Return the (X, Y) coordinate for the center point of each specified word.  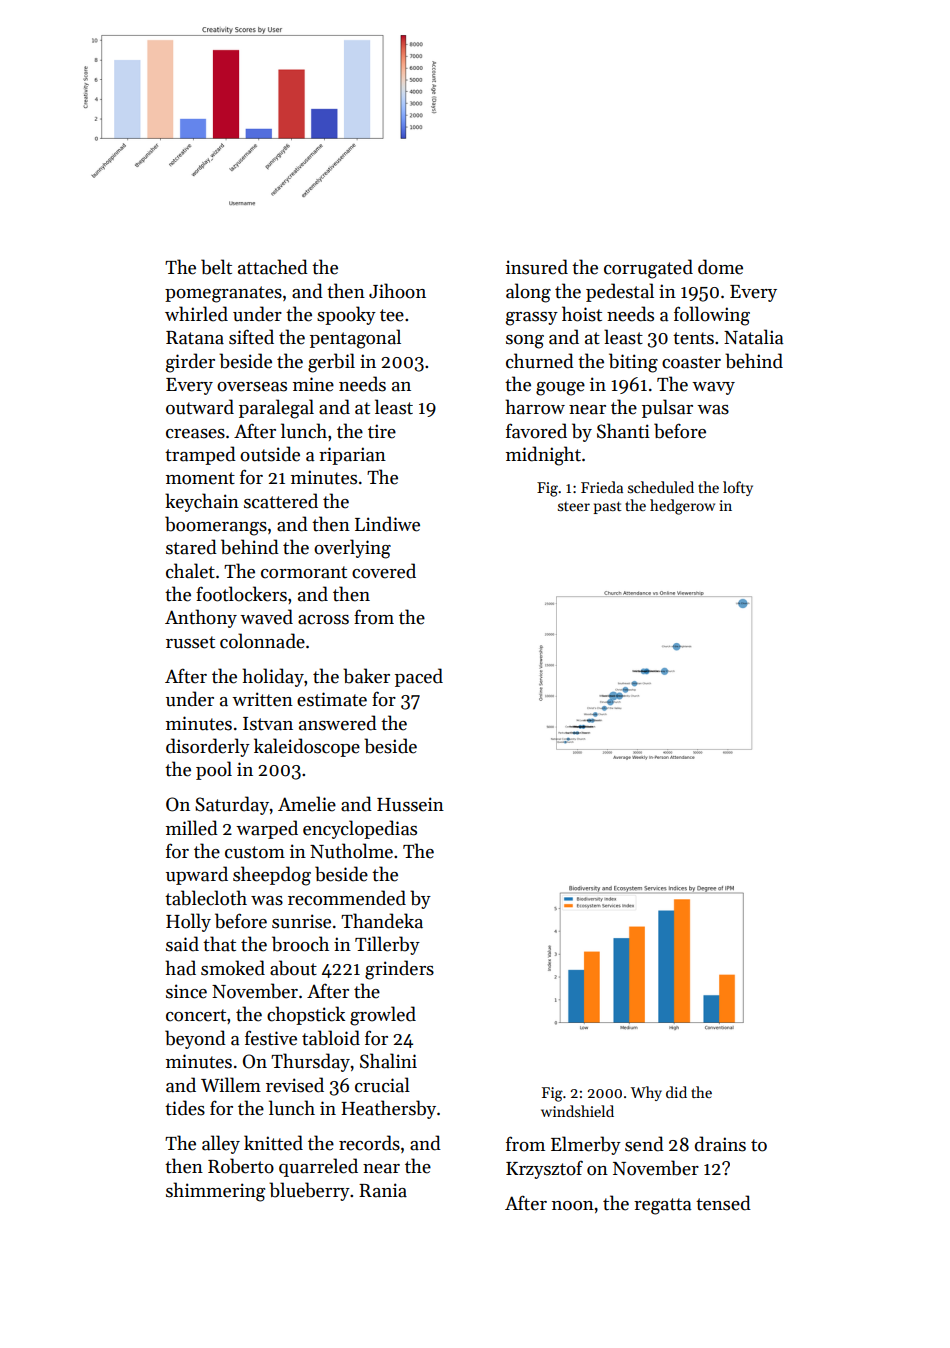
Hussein (410, 804)
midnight (543, 456)
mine (313, 384)
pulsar (667, 408)
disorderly (208, 747)
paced (419, 677)
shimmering (215, 1192)
